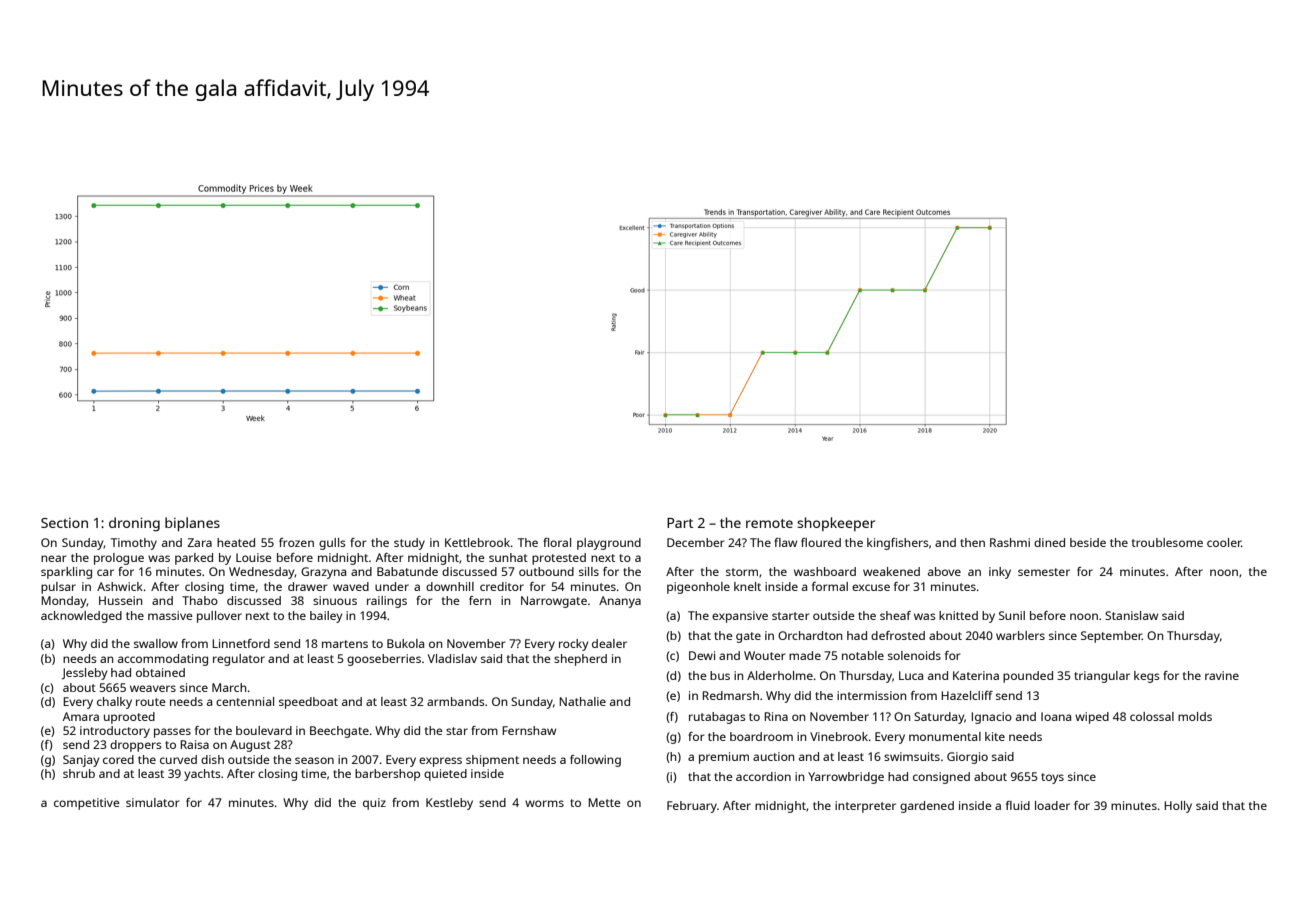 The width and height of the document is (1308, 924). I want to click on shrub, so click(79, 773).
